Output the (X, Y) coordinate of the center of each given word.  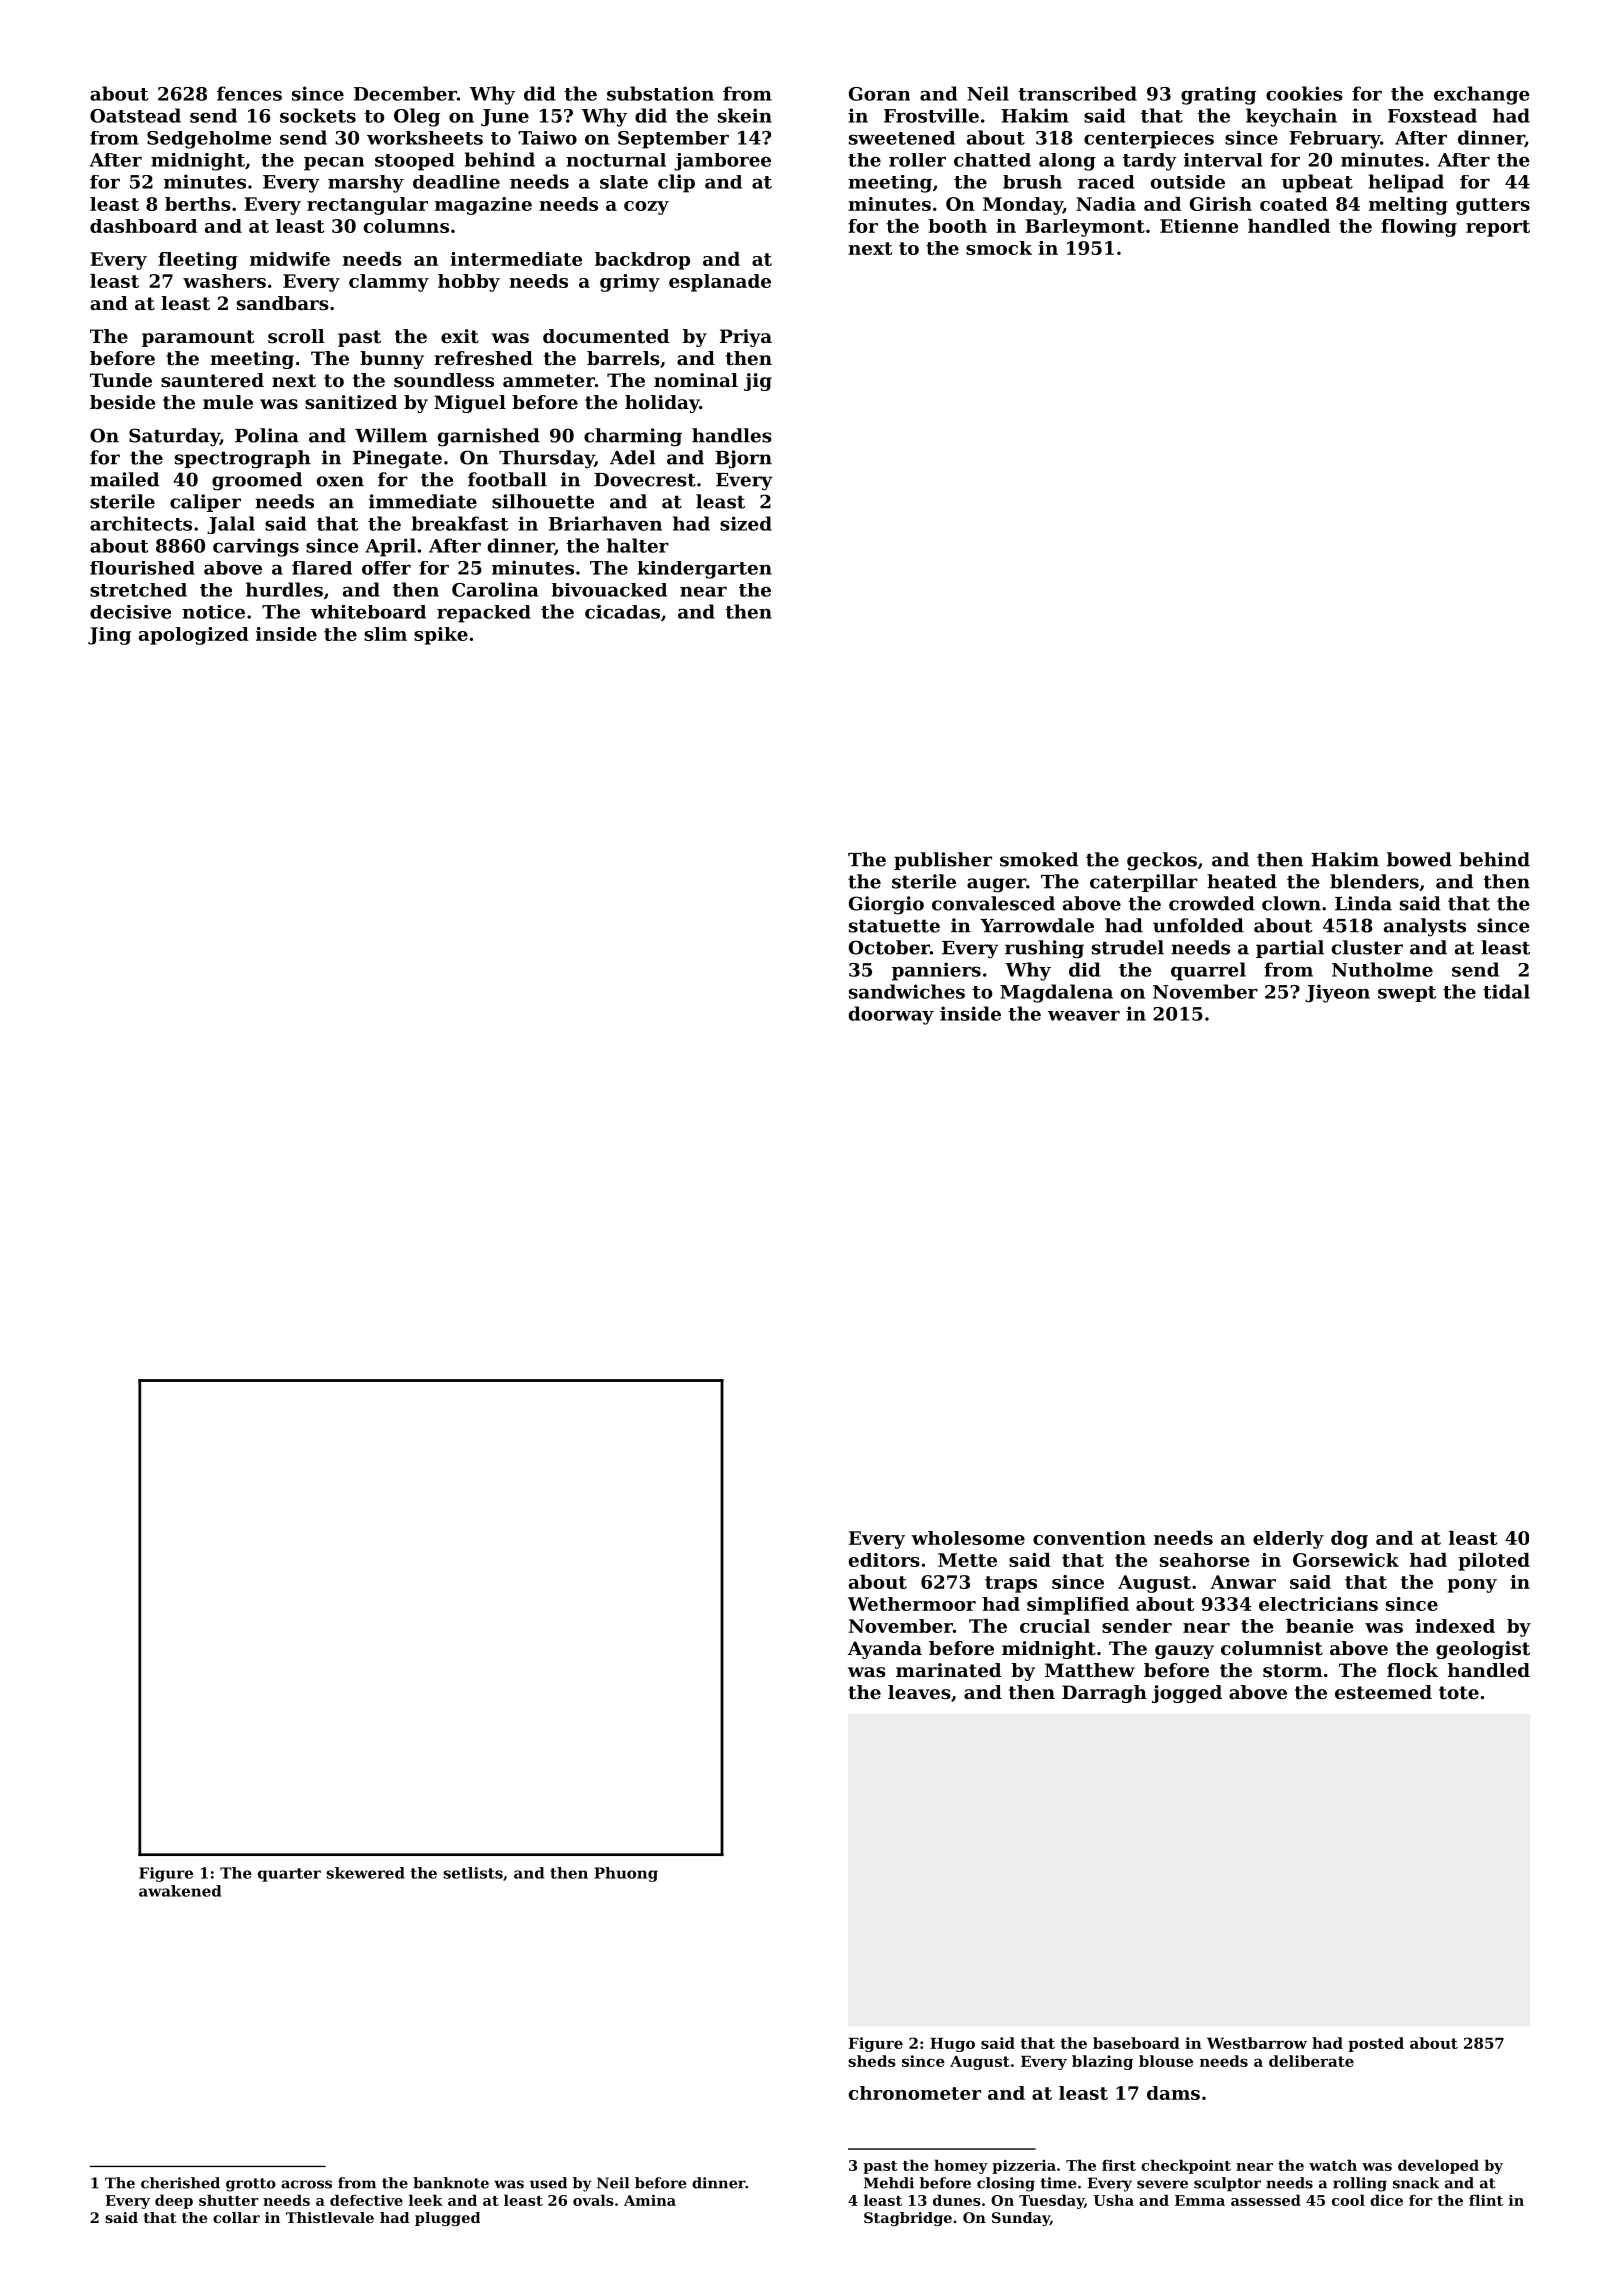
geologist (1483, 1650)
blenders (1374, 881)
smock (999, 248)
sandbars (283, 303)
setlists (473, 1873)
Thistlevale (330, 2217)
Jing (109, 636)
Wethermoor (912, 1604)
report (1498, 228)
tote (1459, 1693)
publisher (943, 861)
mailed (124, 479)
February (1334, 140)
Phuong (626, 1874)
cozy (646, 208)
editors (884, 1560)
